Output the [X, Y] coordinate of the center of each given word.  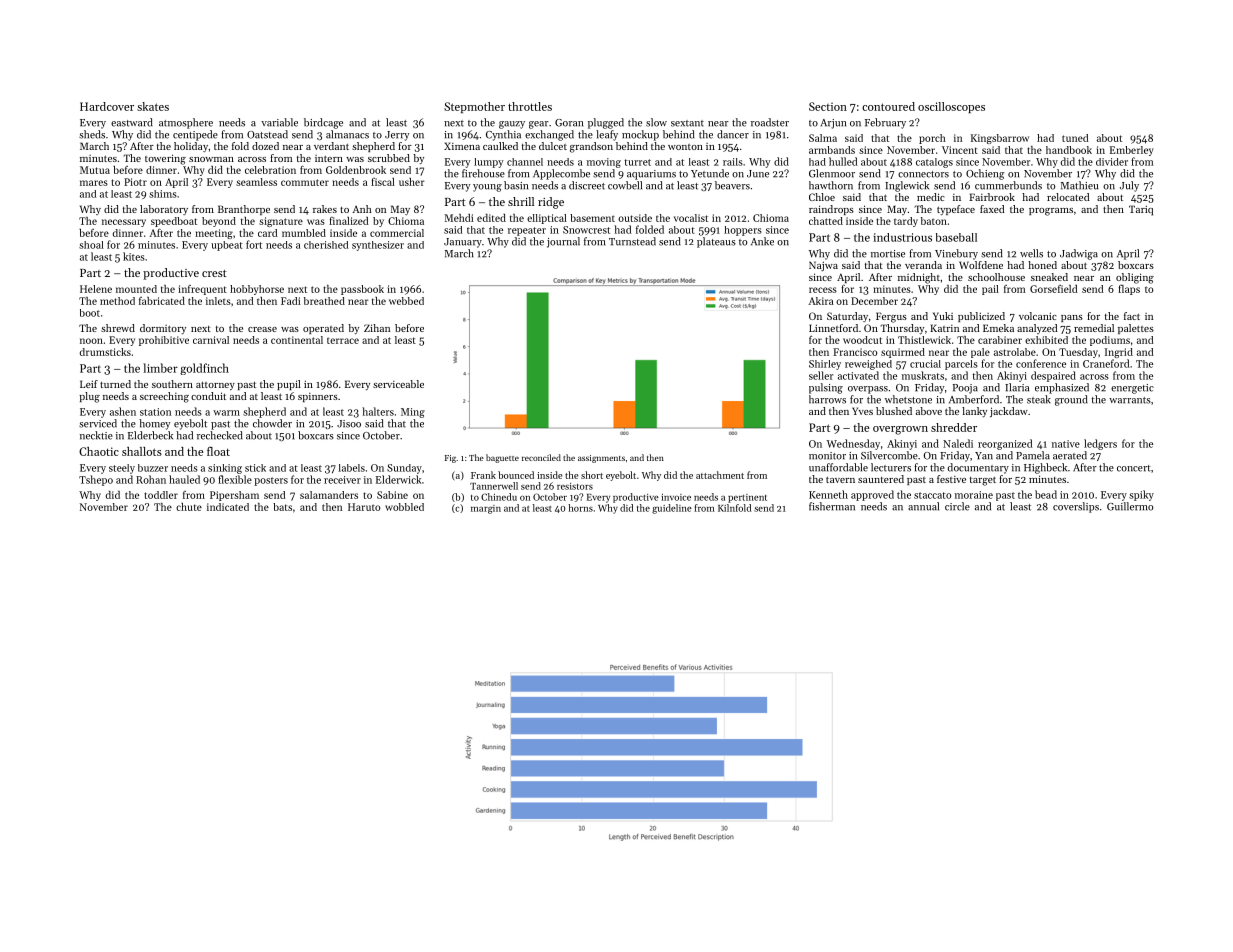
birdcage [323, 123]
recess [823, 290]
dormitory [163, 329]
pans [1072, 318]
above [929, 411]
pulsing [826, 388]
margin [486, 509]
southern [172, 384]
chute [189, 507]
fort [254, 244]
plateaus [716, 242]
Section [828, 106]
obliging [1135, 278]
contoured [888, 106]
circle [957, 506]
